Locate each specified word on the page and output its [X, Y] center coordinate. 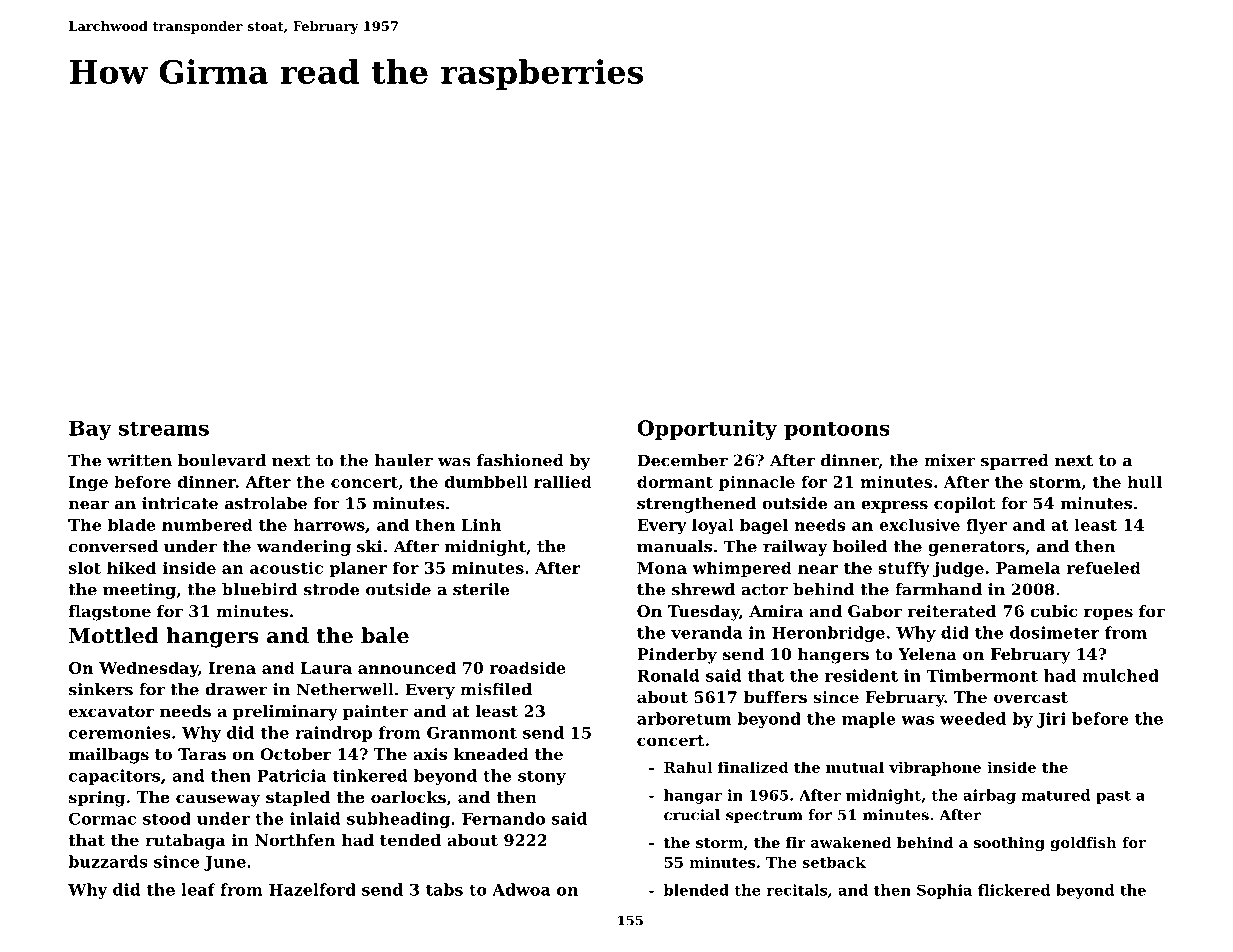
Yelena [927, 654]
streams [164, 428]
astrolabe [266, 503]
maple [869, 720]
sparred [1015, 462]
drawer [236, 689]
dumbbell [486, 481]
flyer [986, 526]
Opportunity [707, 430]
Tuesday [703, 613]
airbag [989, 796]
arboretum [684, 718]
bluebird [259, 589]
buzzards [108, 861]
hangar [693, 796]
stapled [298, 799]
